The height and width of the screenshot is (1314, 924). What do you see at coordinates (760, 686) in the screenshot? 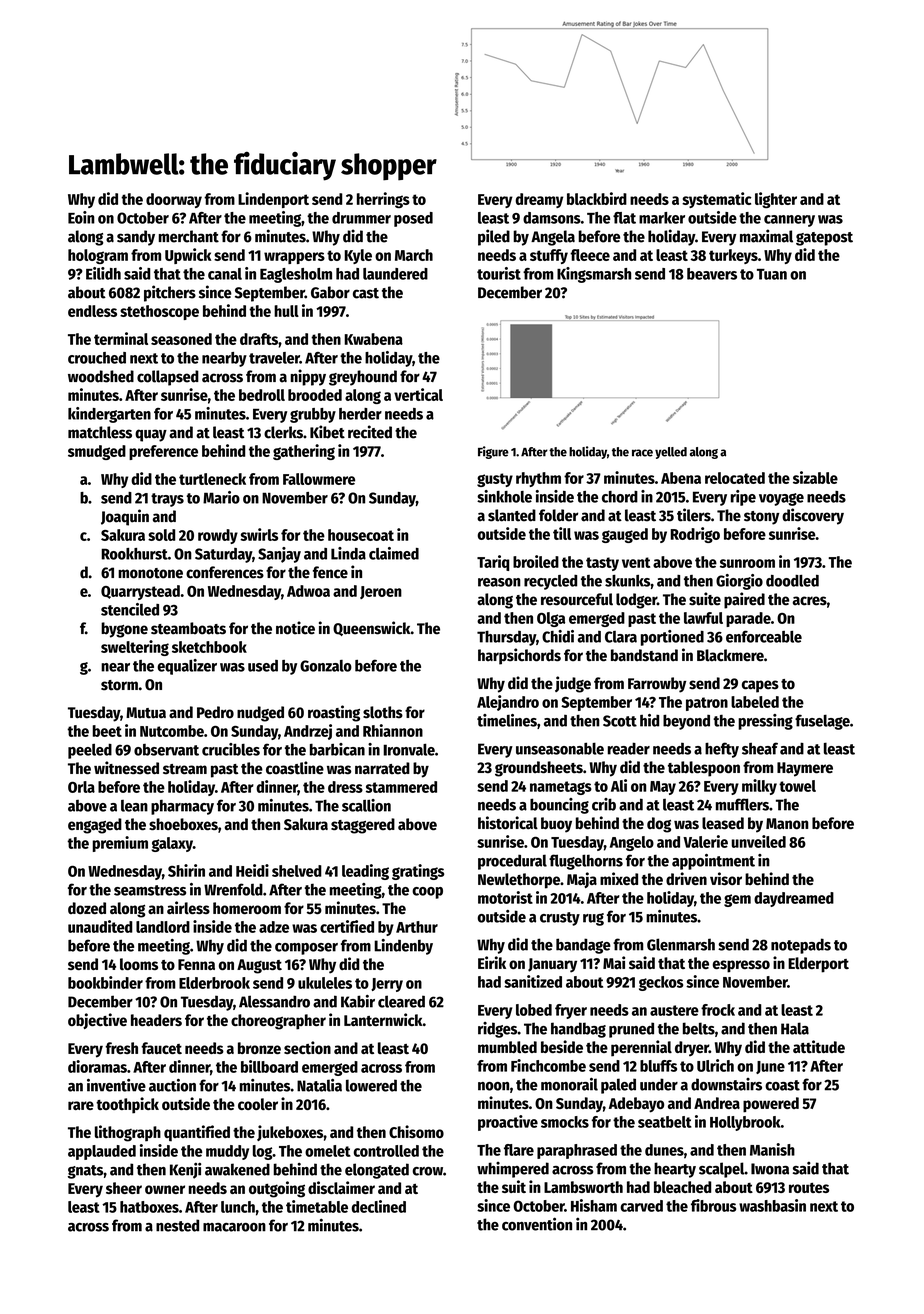
I see `capes` at bounding box center [760, 686].
